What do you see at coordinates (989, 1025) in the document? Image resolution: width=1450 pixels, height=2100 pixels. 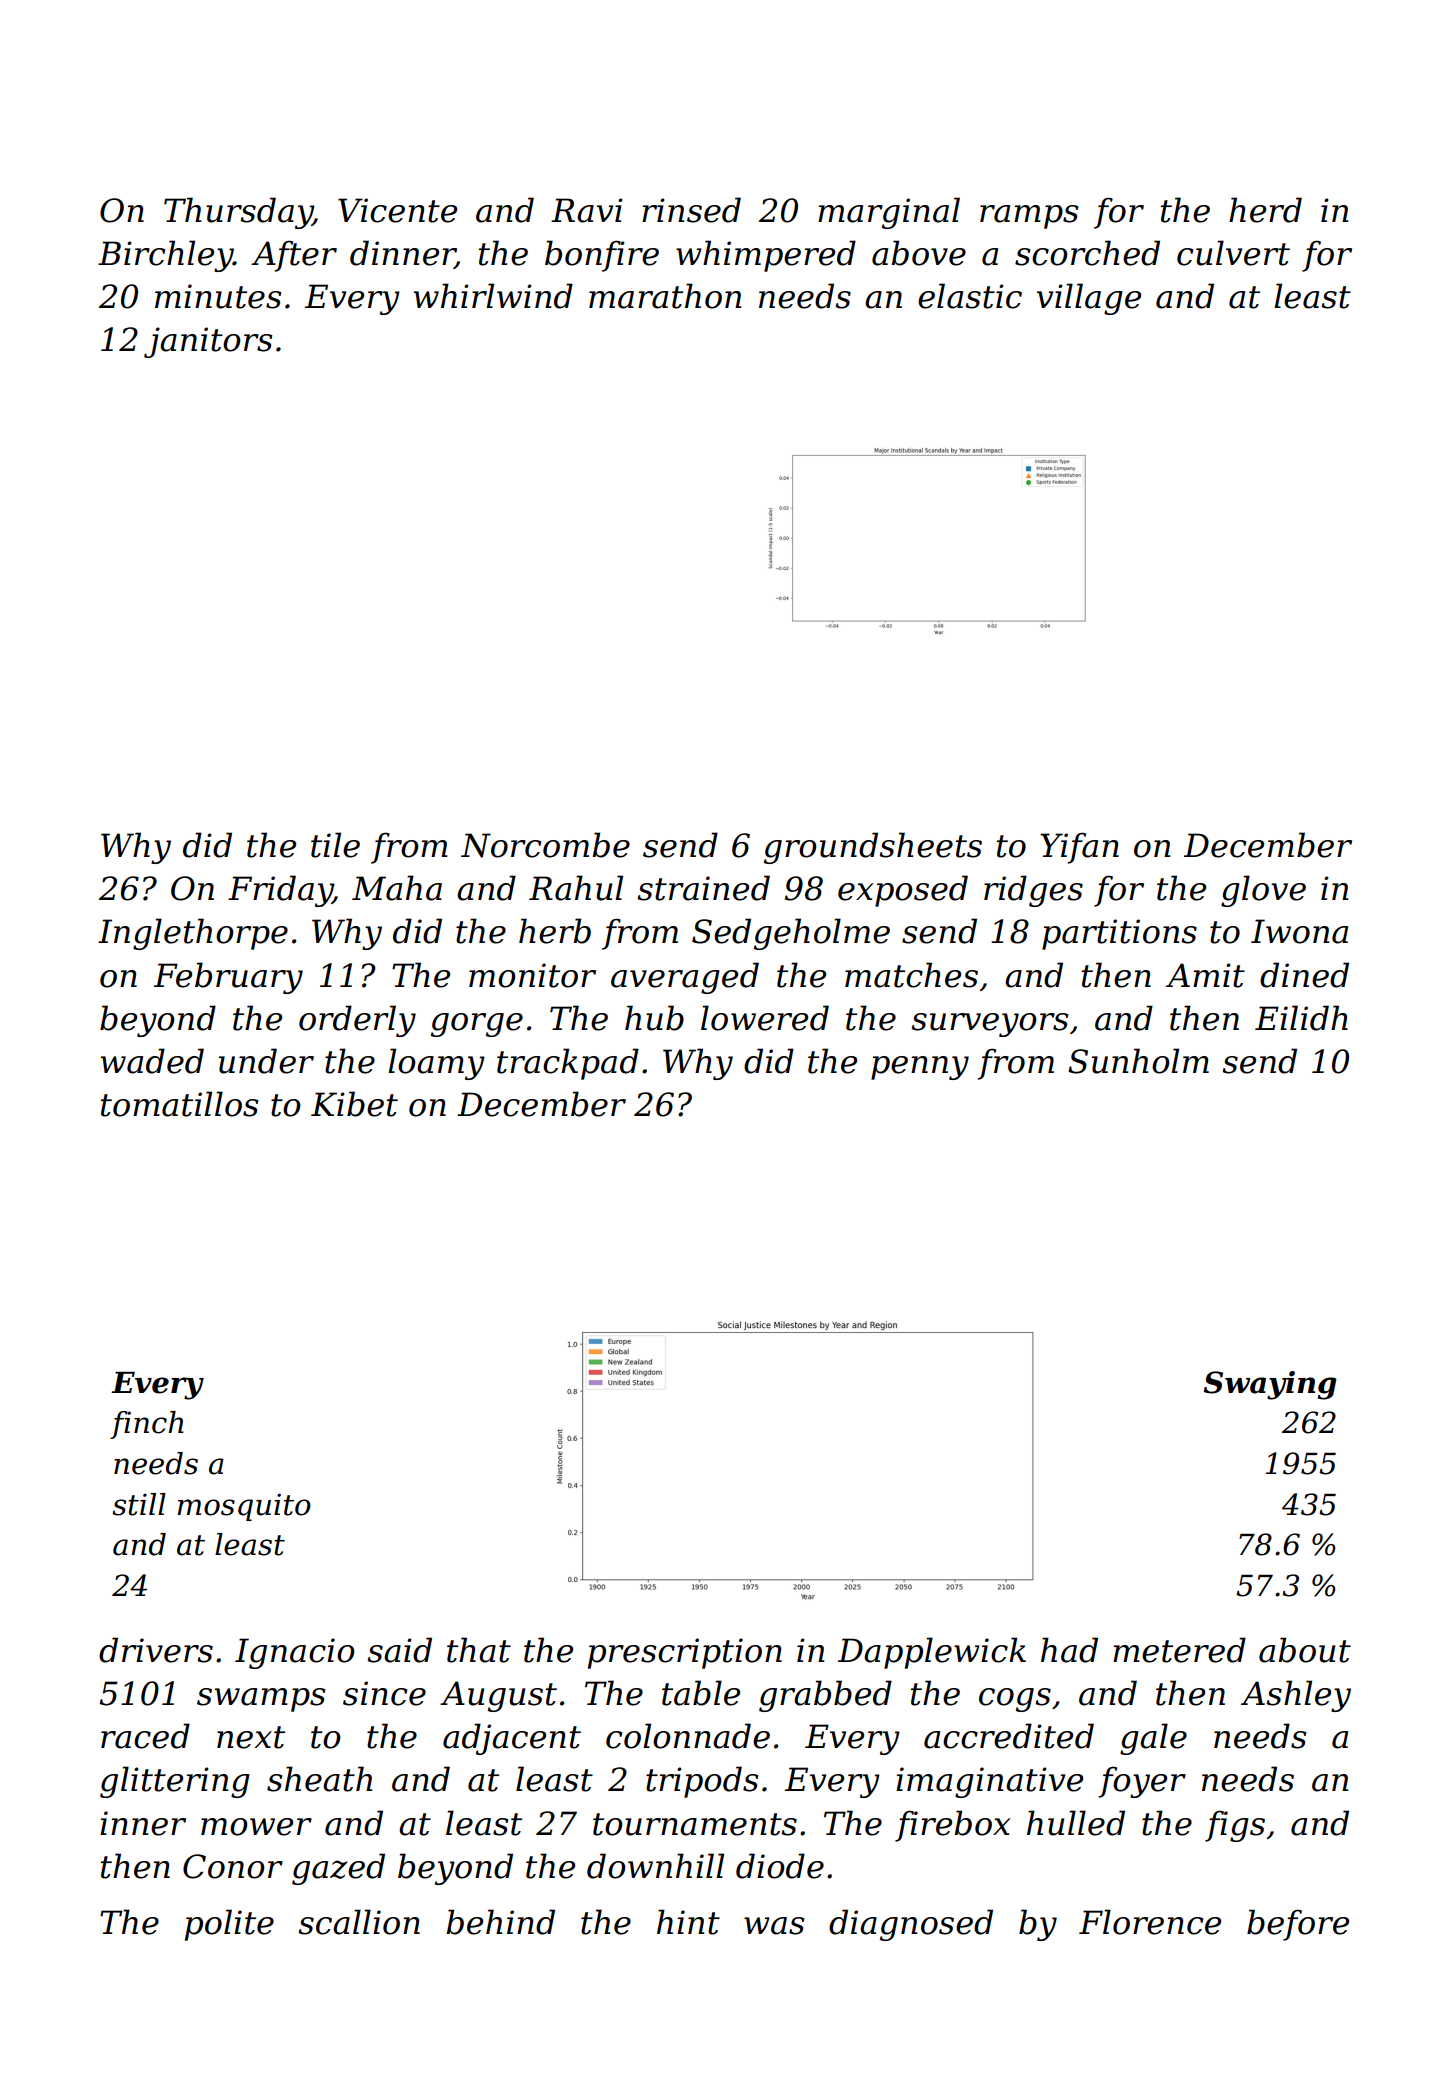 I see `surveyors` at bounding box center [989, 1025].
